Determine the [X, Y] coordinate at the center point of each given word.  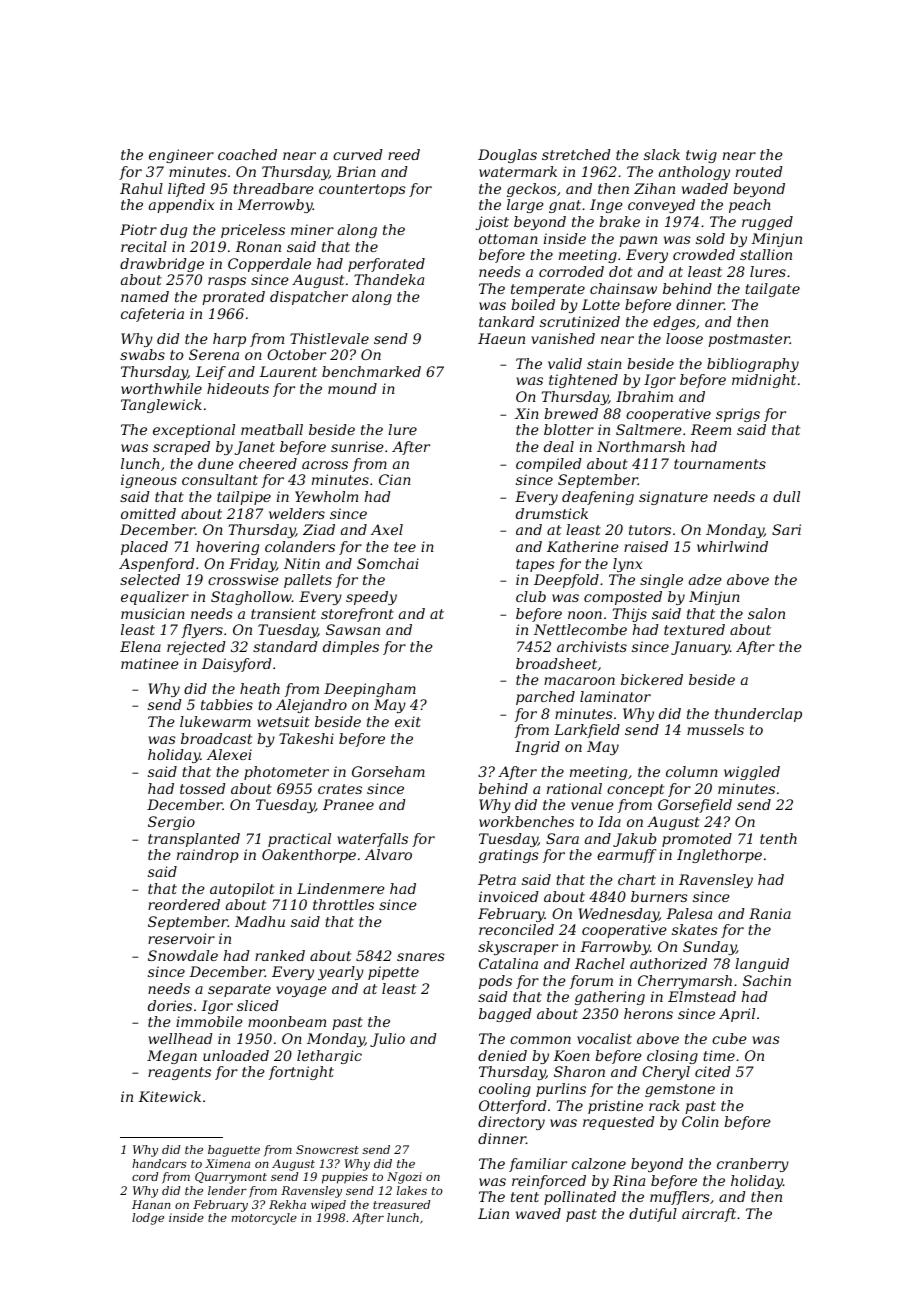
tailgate [772, 290]
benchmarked [371, 371]
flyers [202, 631]
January [700, 648]
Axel [387, 529]
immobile [209, 1021]
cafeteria [152, 315]
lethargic [329, 1057]
